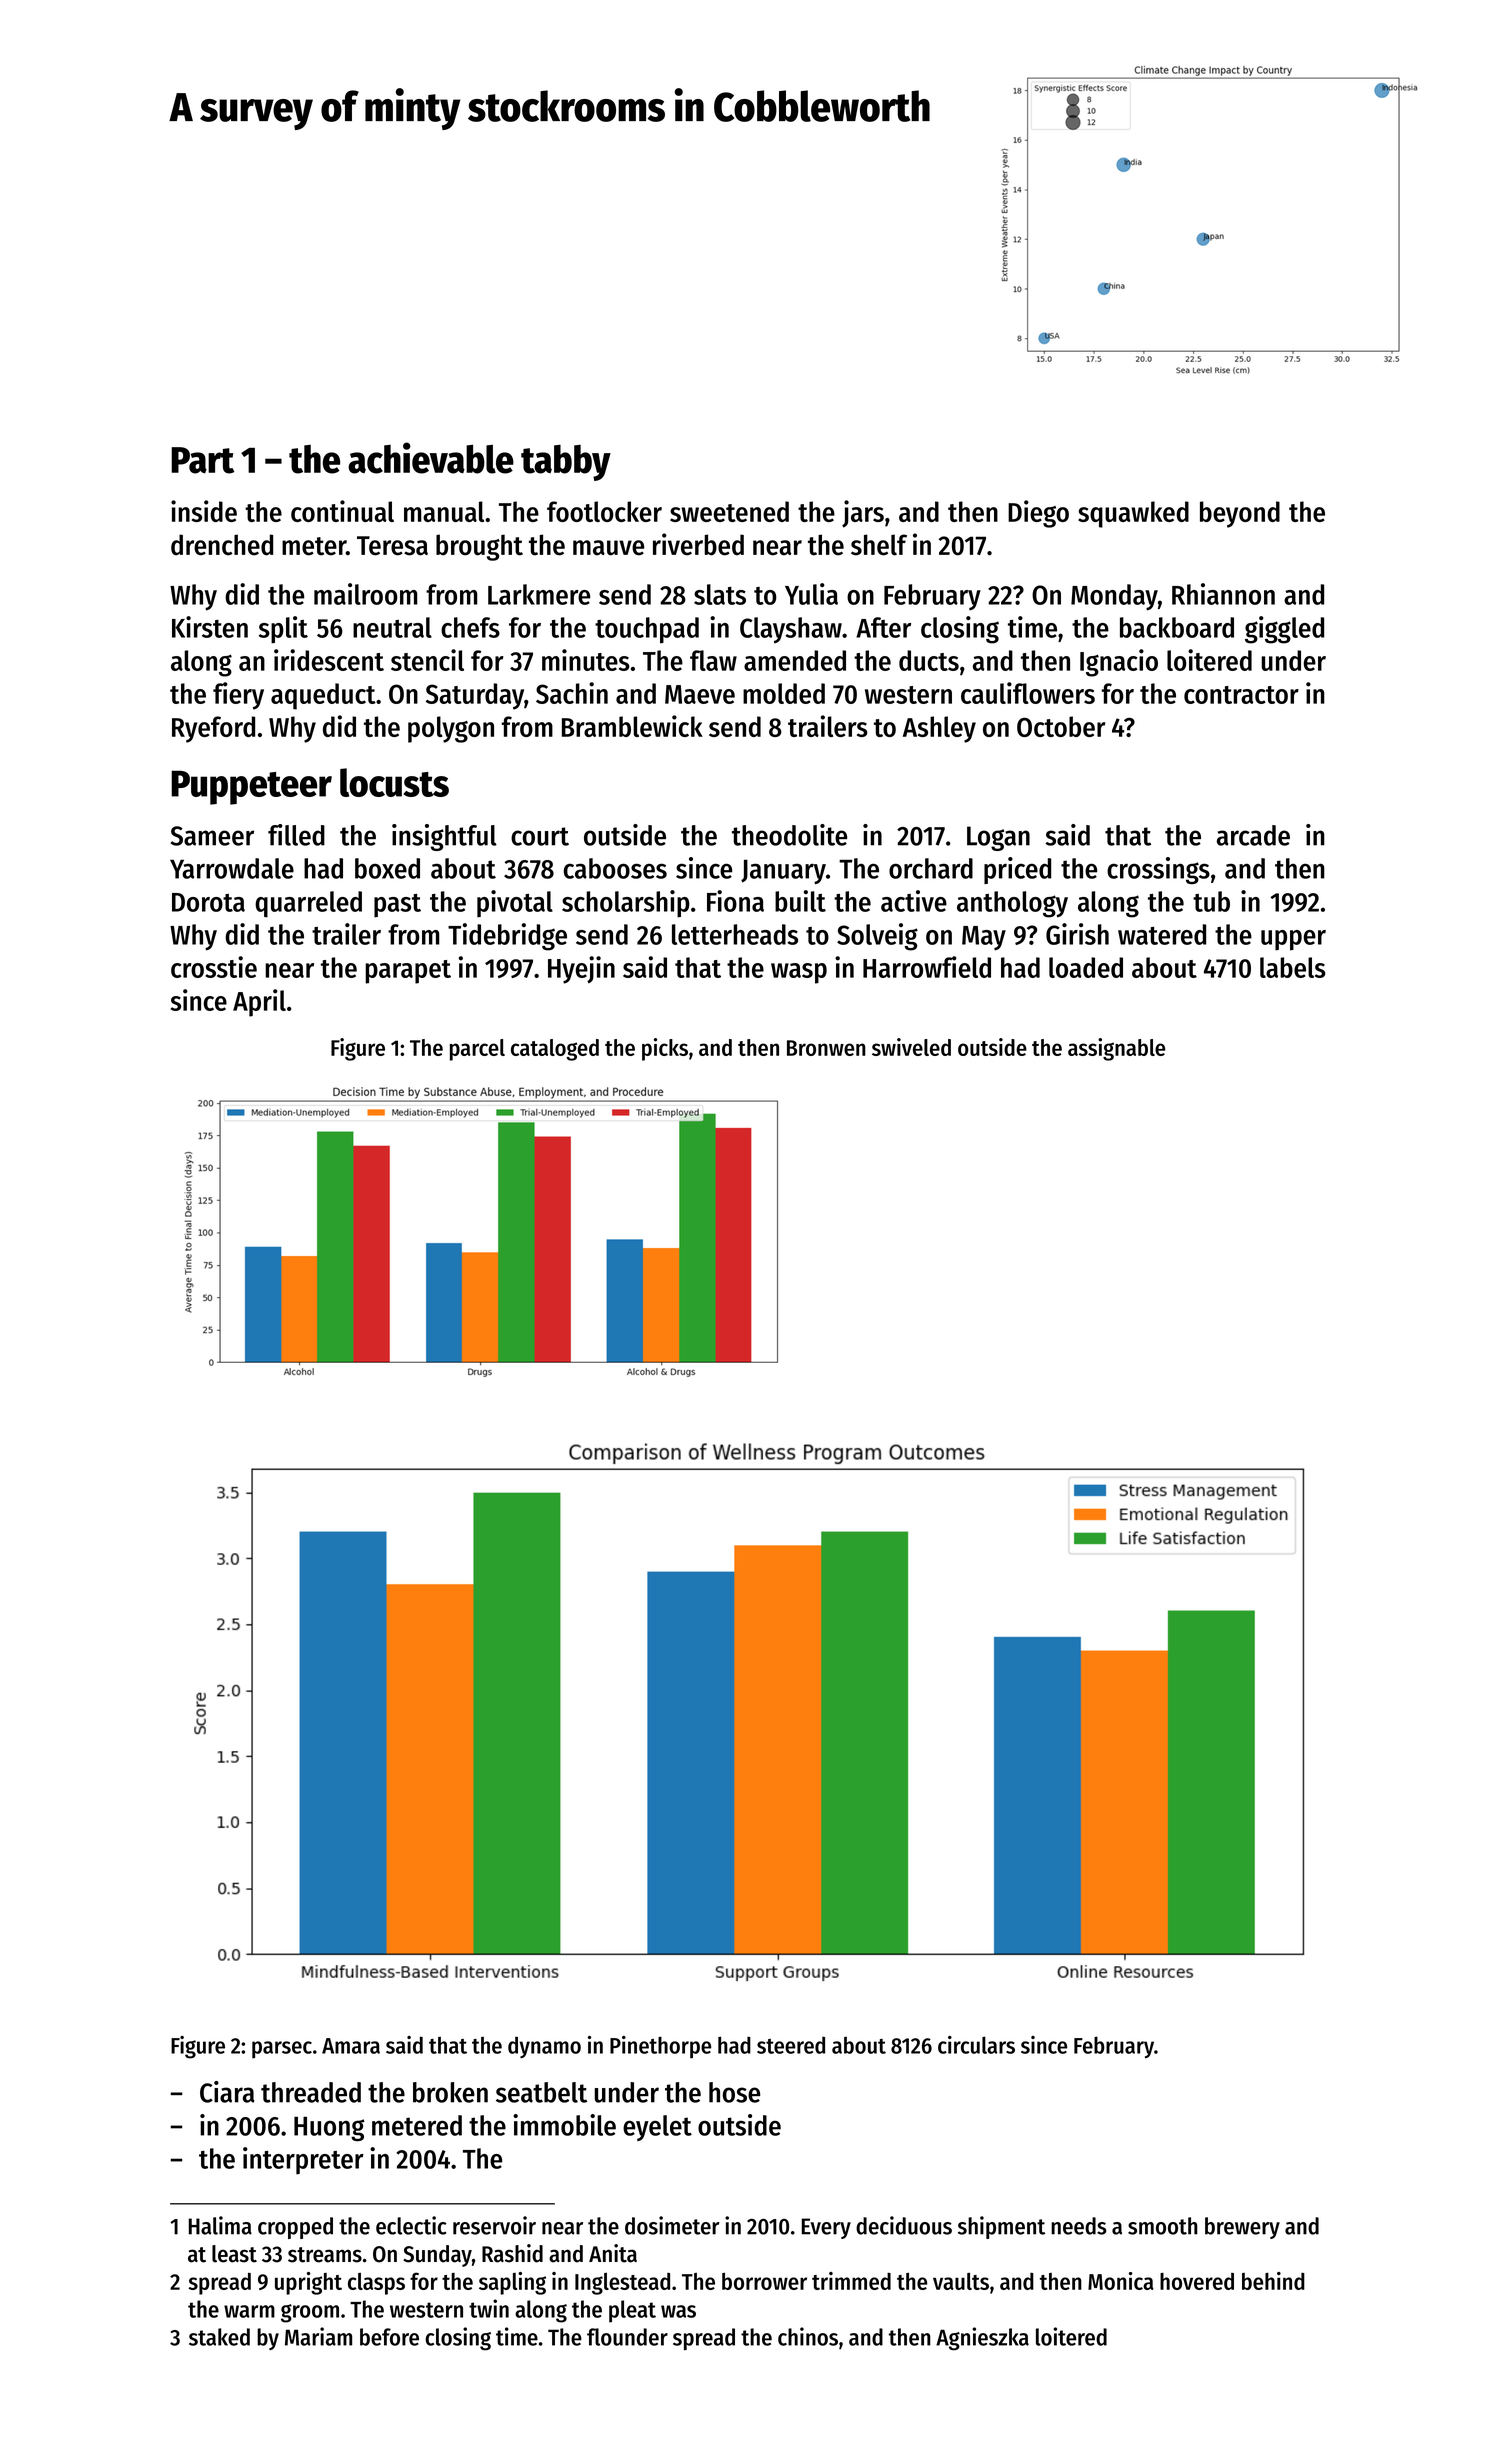  I want to click on eclectic, so click(411, 2225).
